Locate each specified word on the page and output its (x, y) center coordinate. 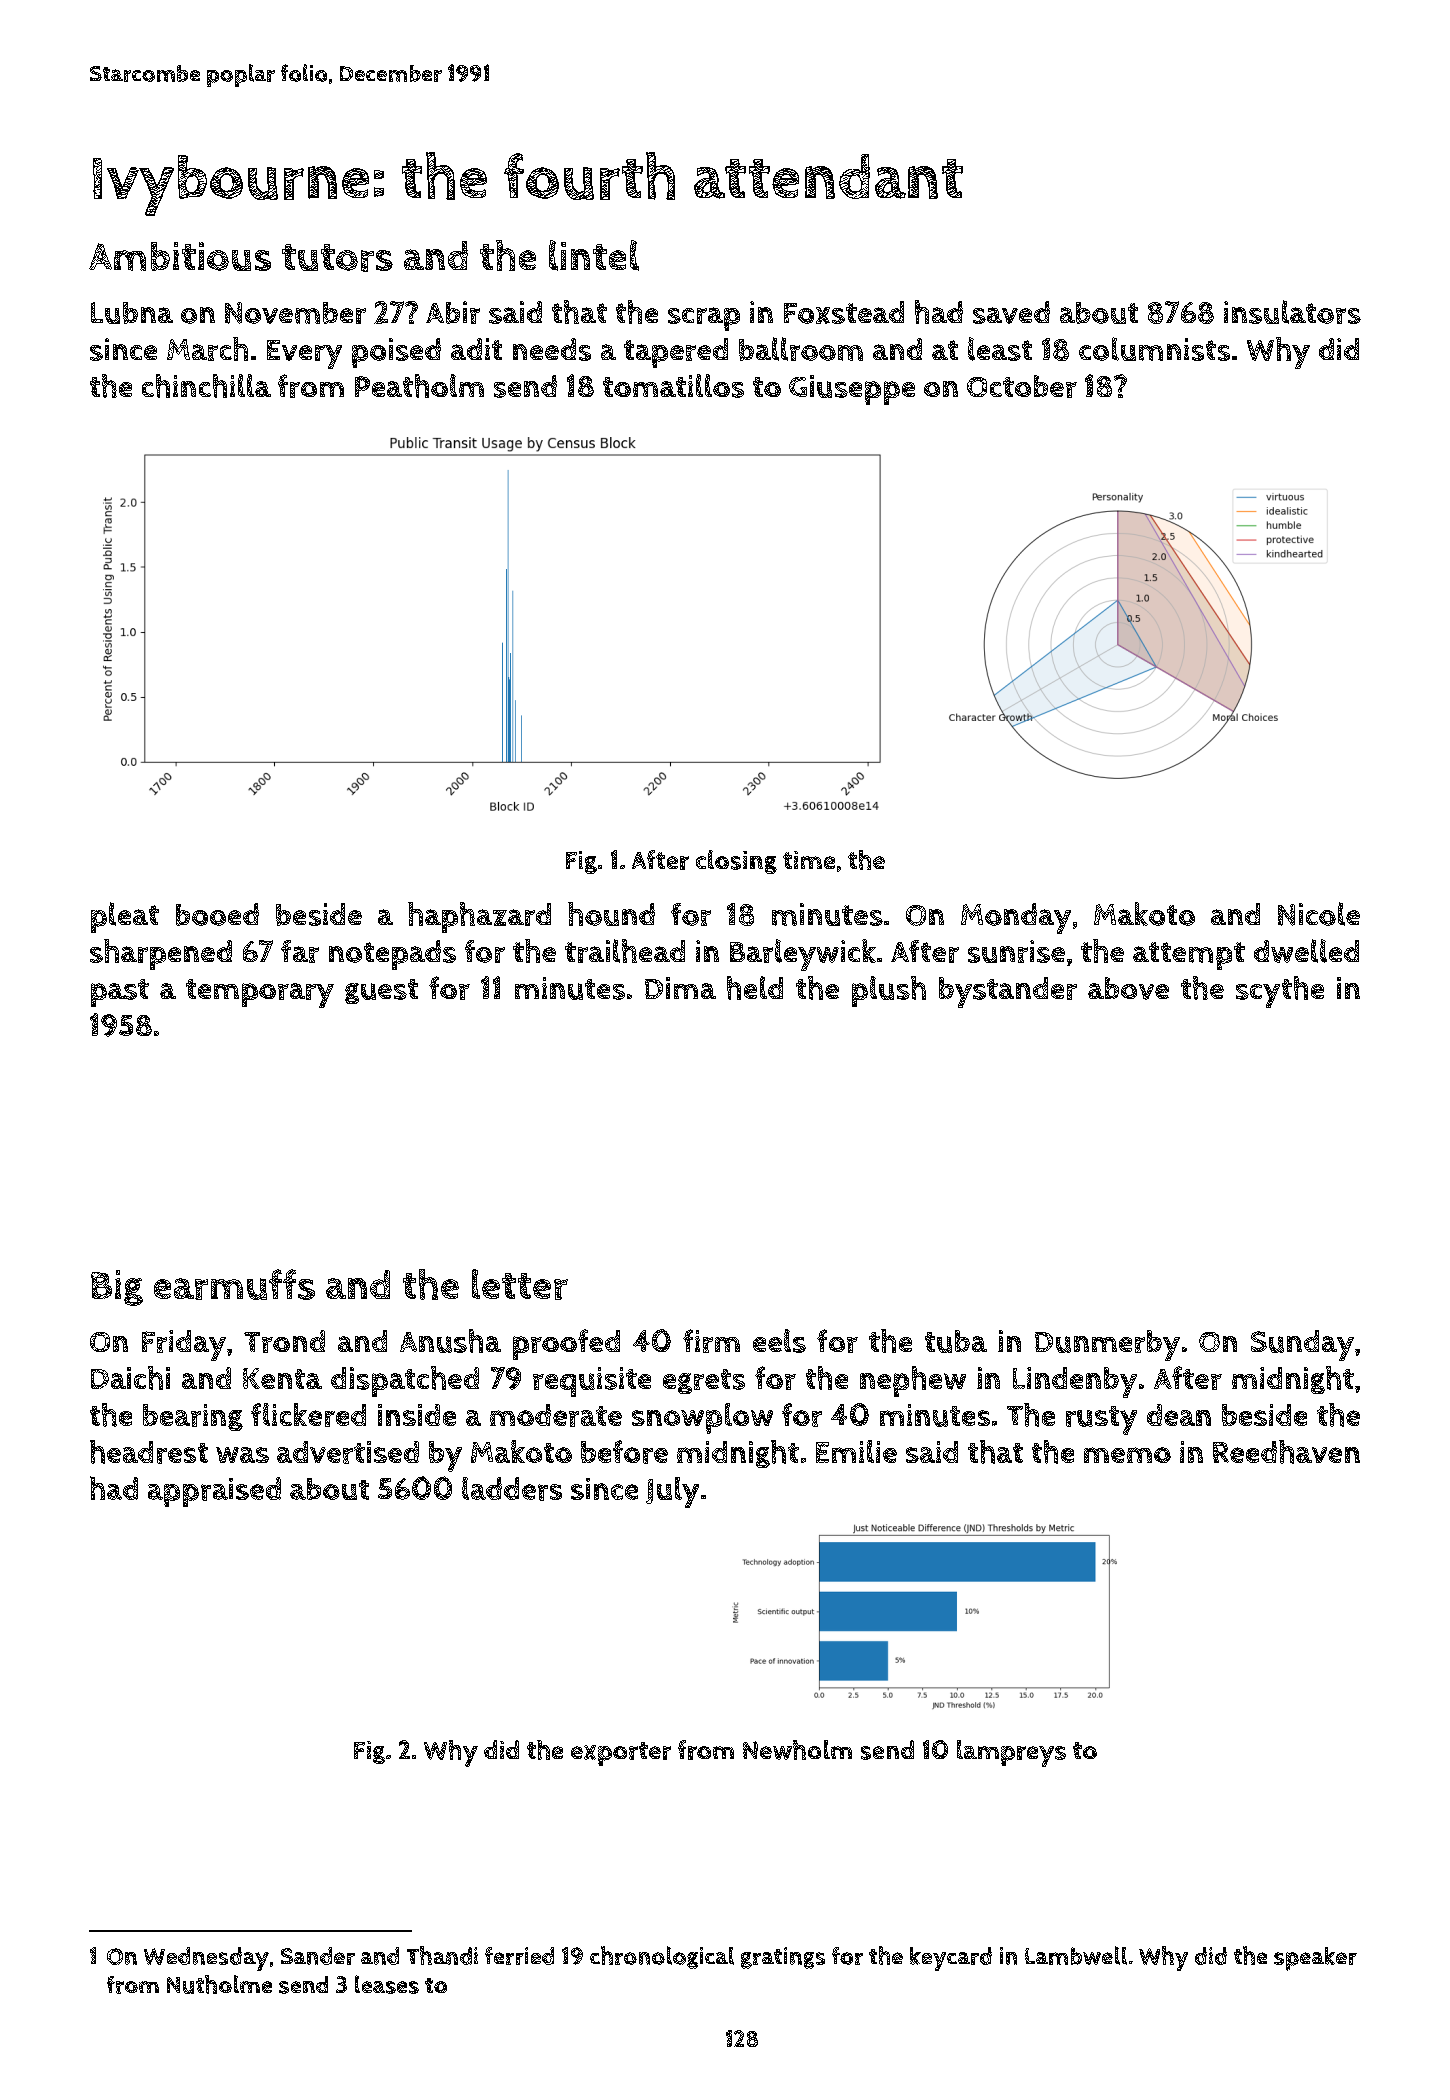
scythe (1280, 992)
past (120, 993)
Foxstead (844, 312)
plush (889, 991)
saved (1011, 312)
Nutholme (219, 1984)
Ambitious (180, 256)
